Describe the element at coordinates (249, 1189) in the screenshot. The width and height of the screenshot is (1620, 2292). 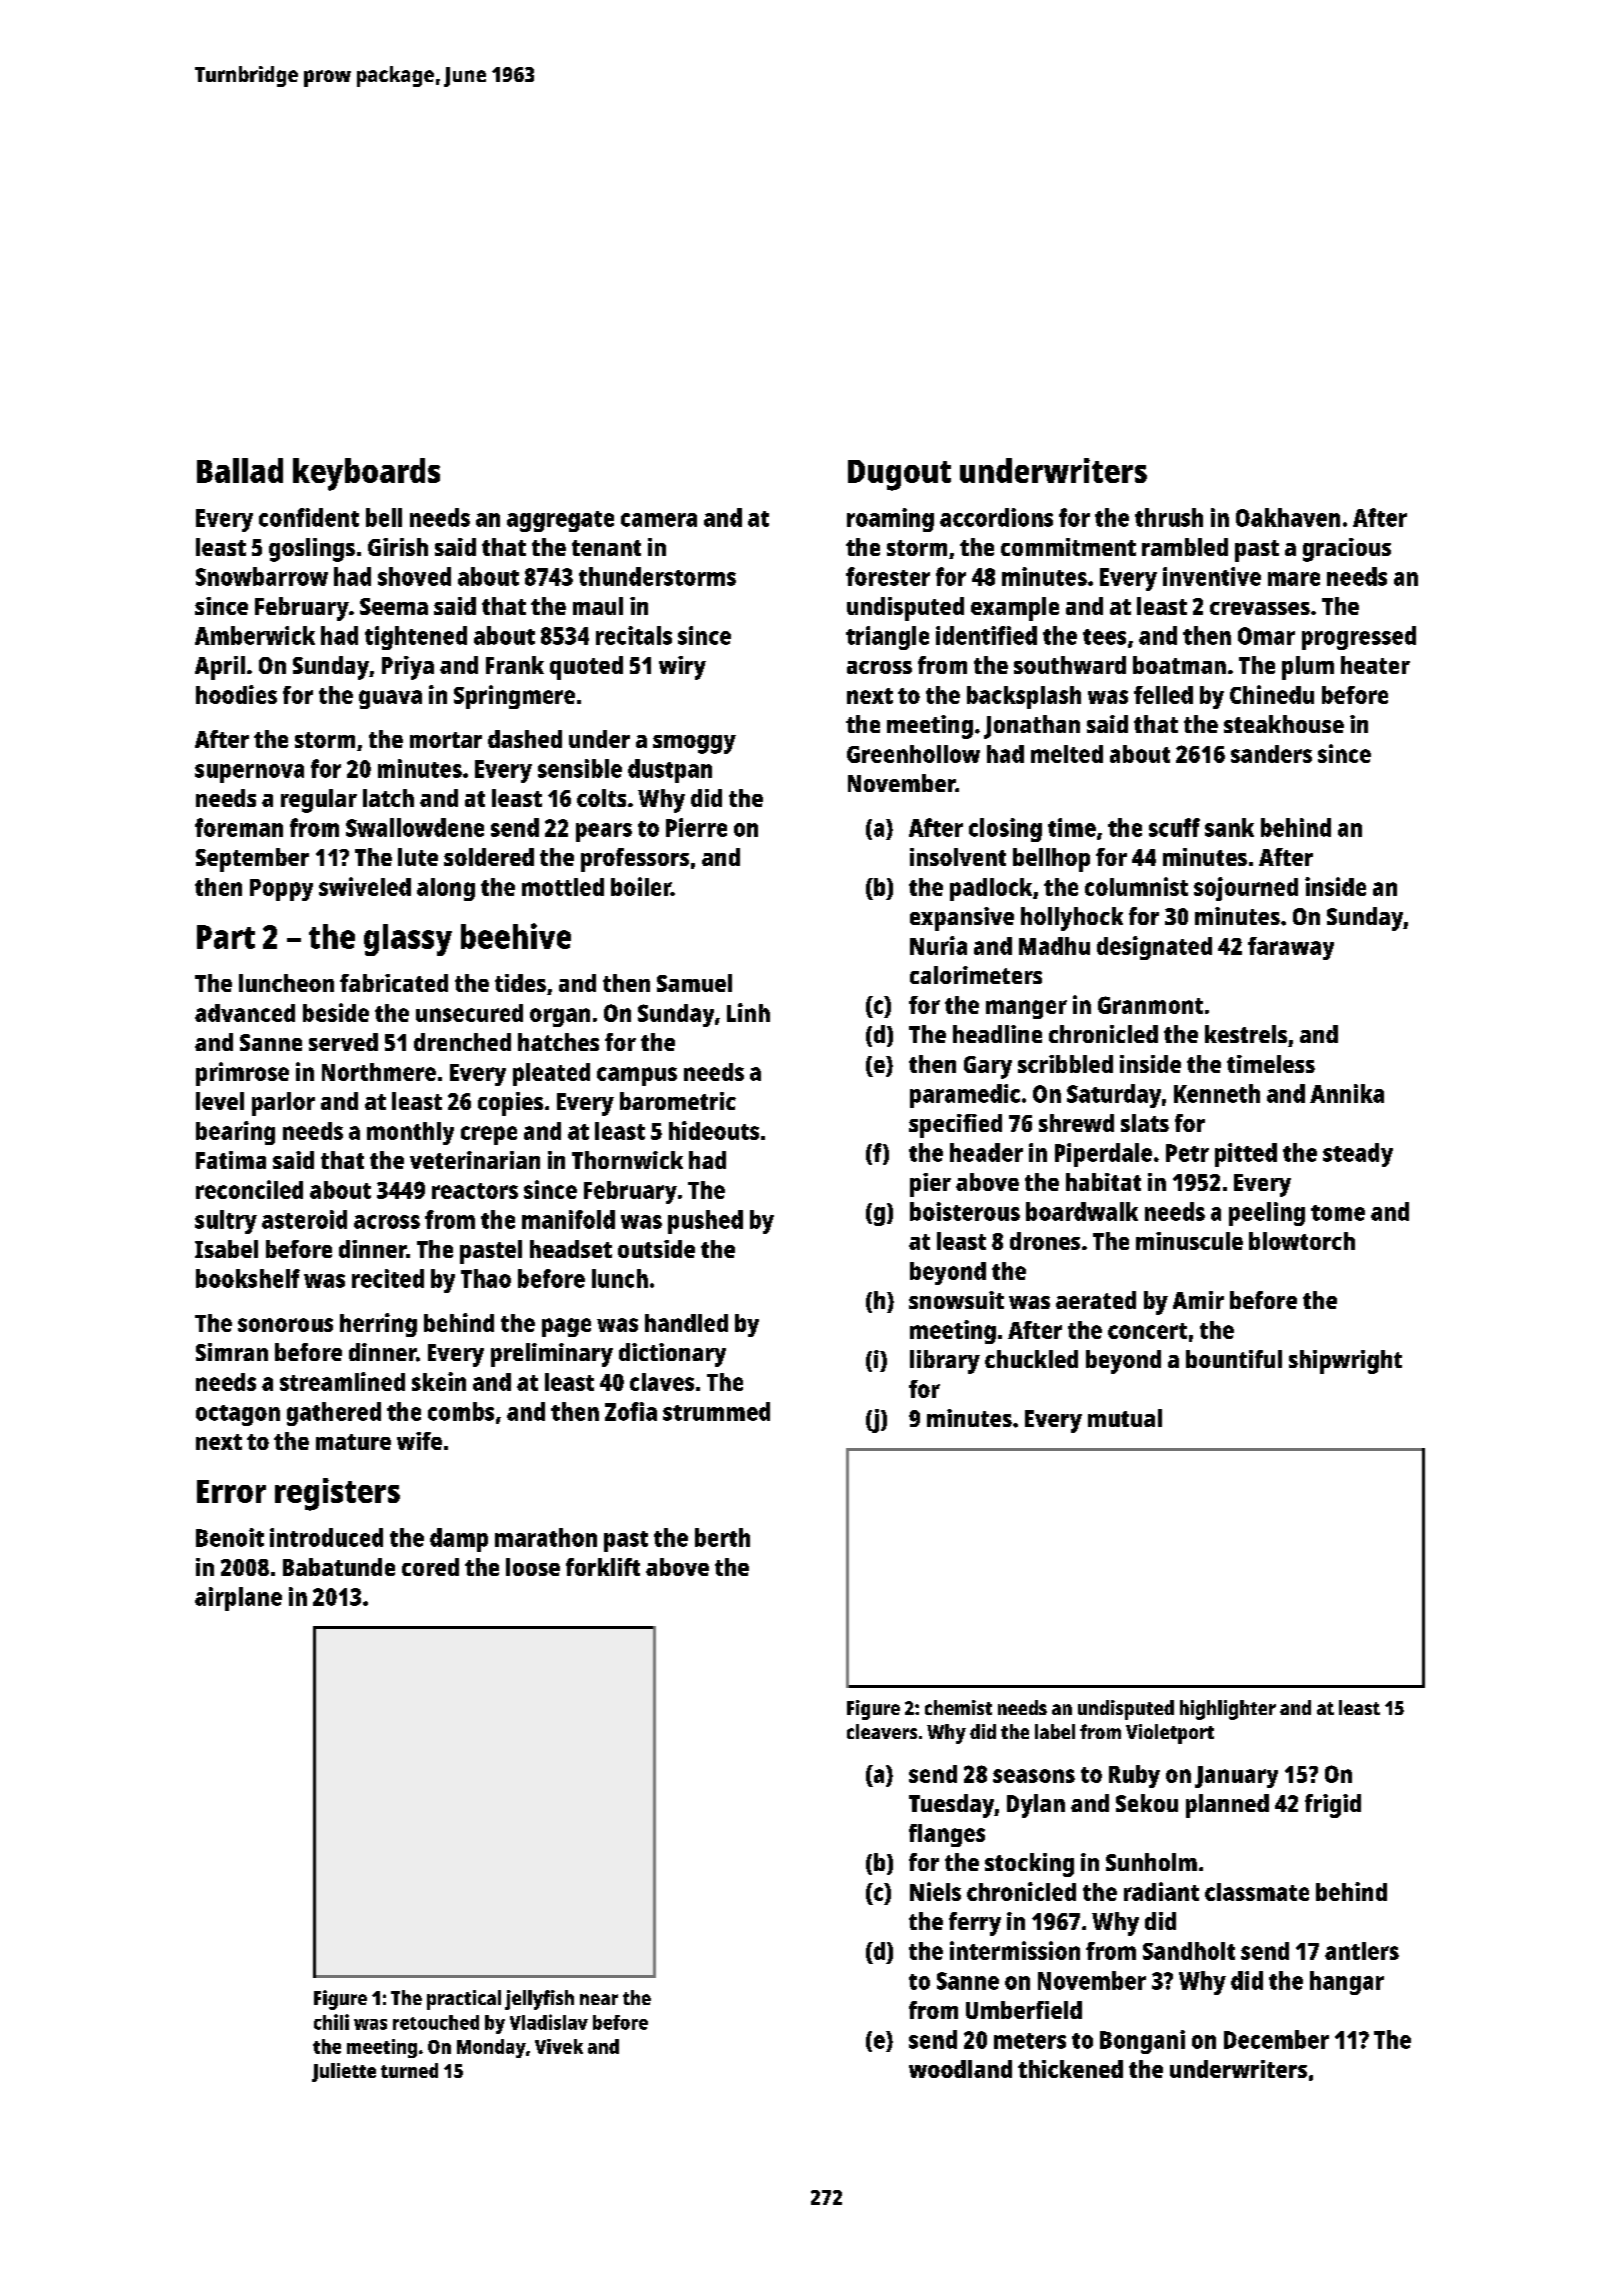
I see `reconciled` at that location.
